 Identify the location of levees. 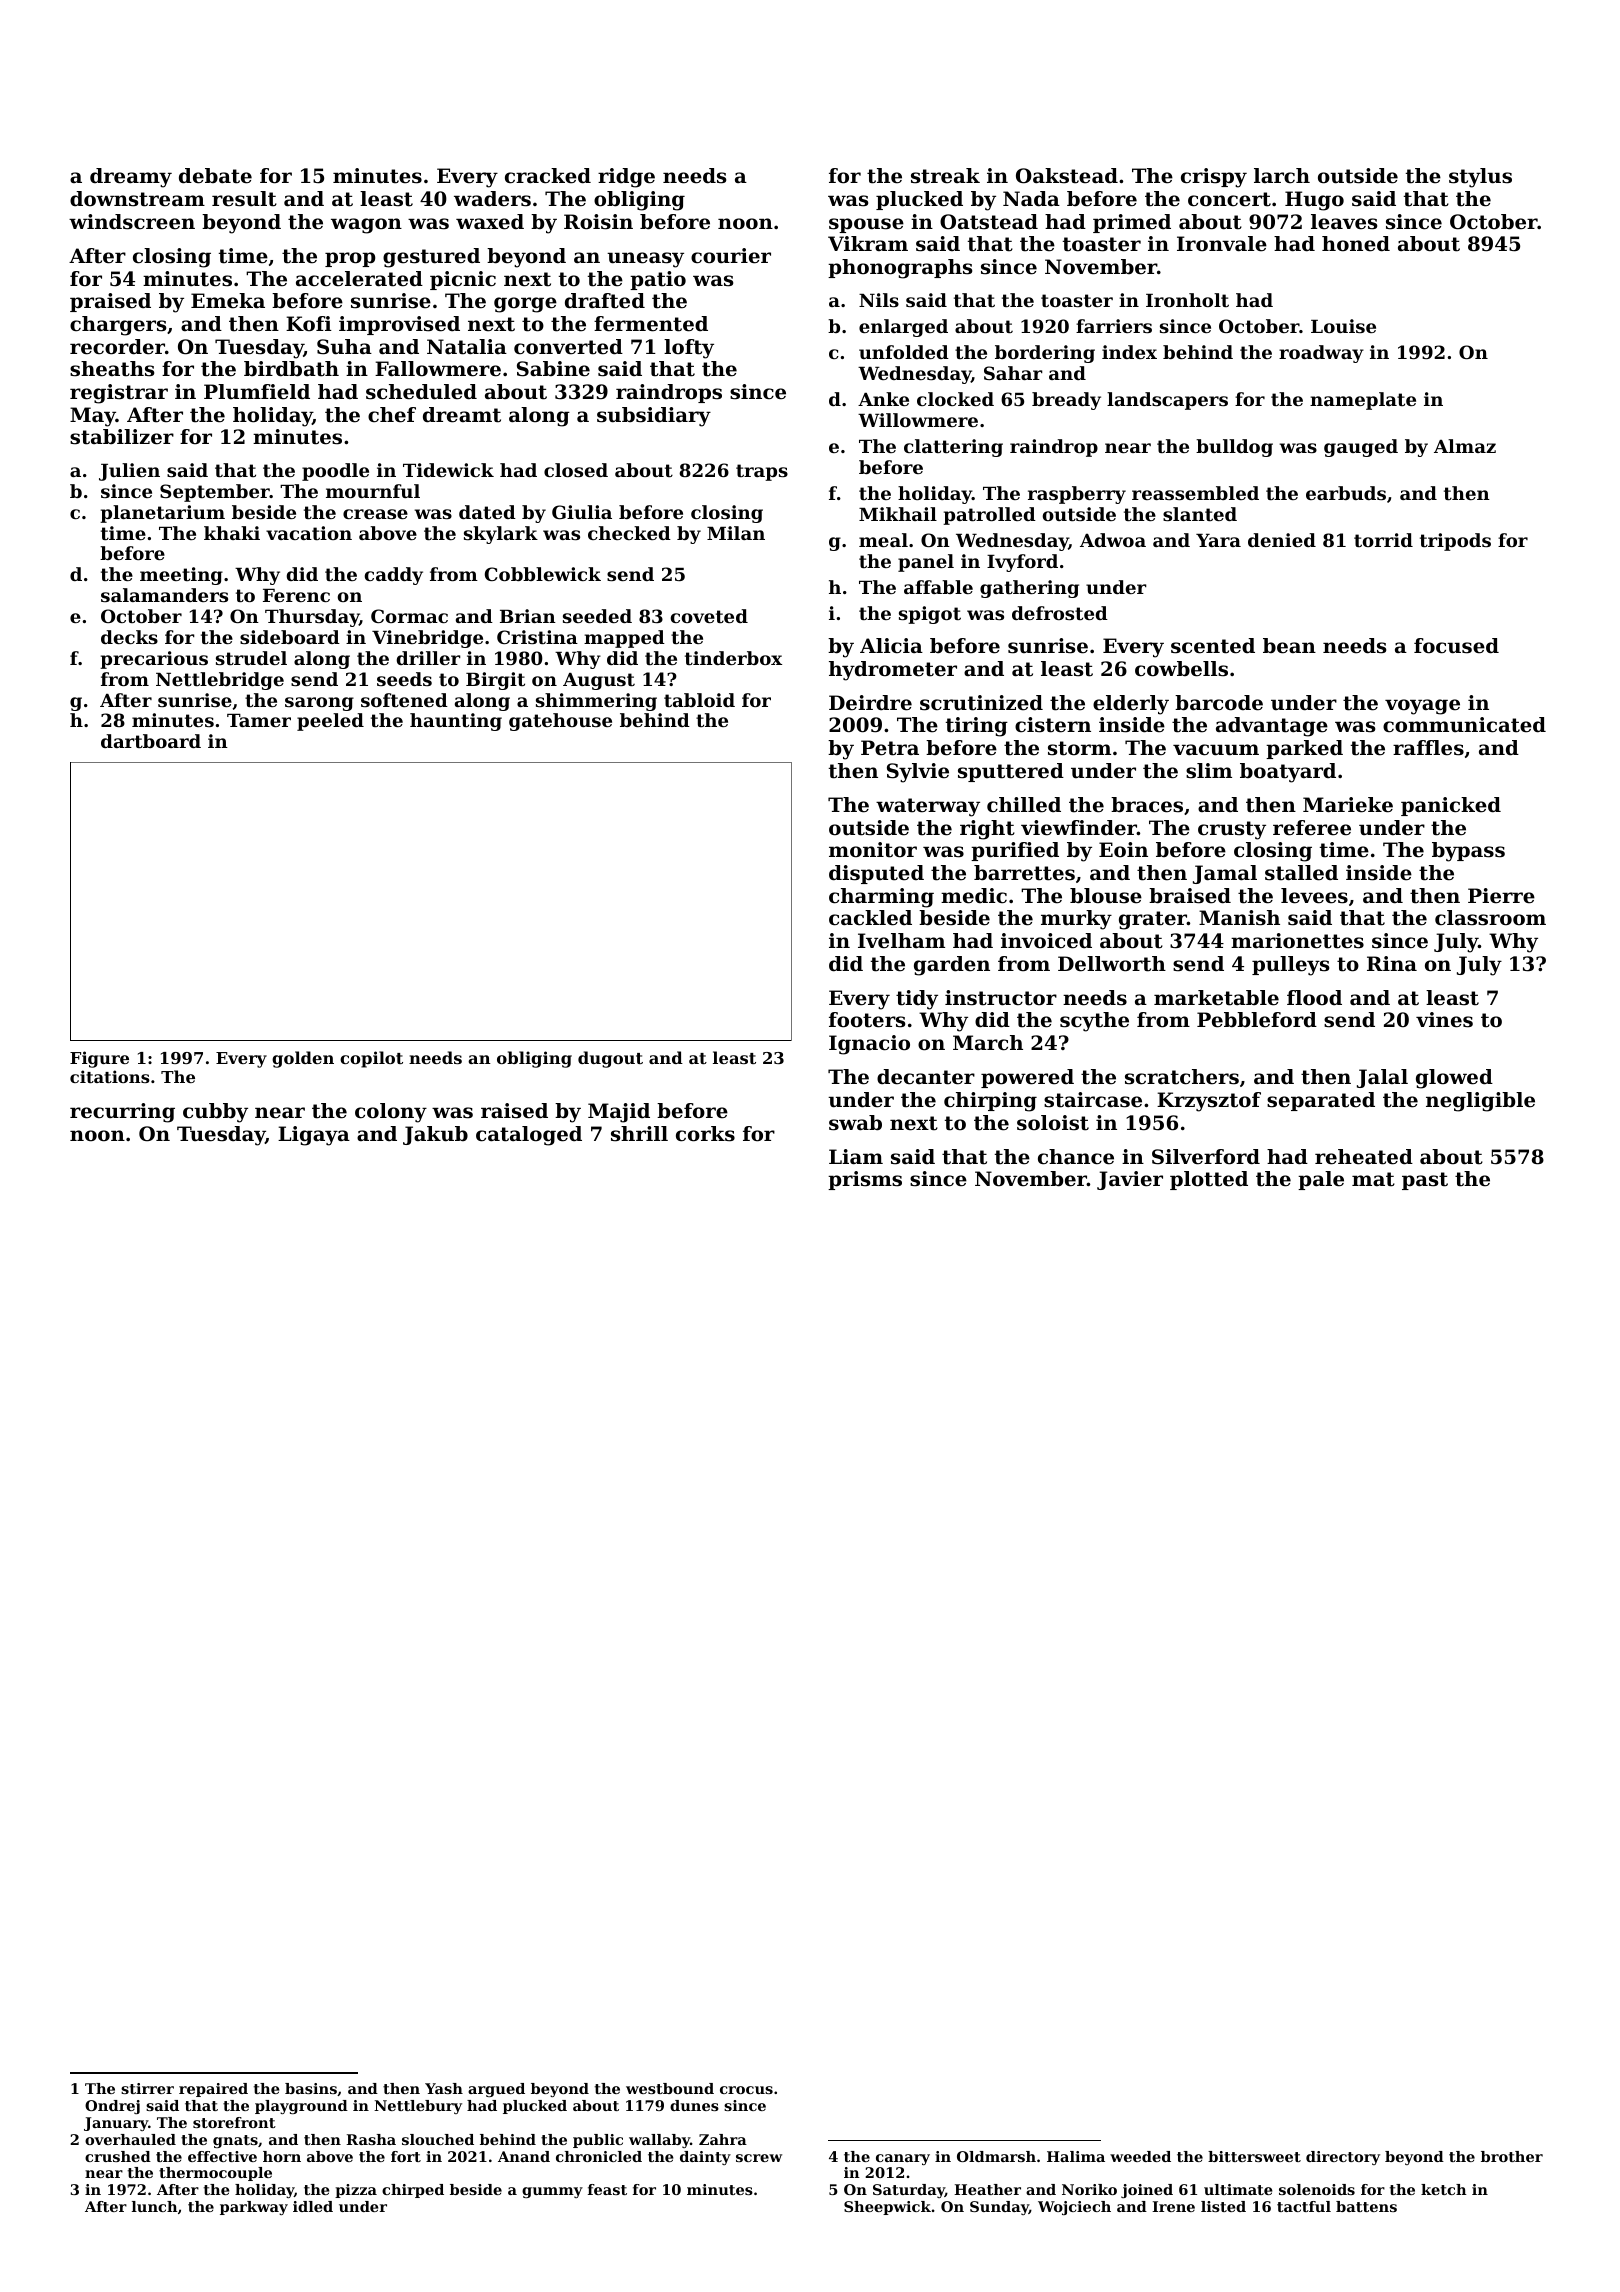
(1314, 896).
